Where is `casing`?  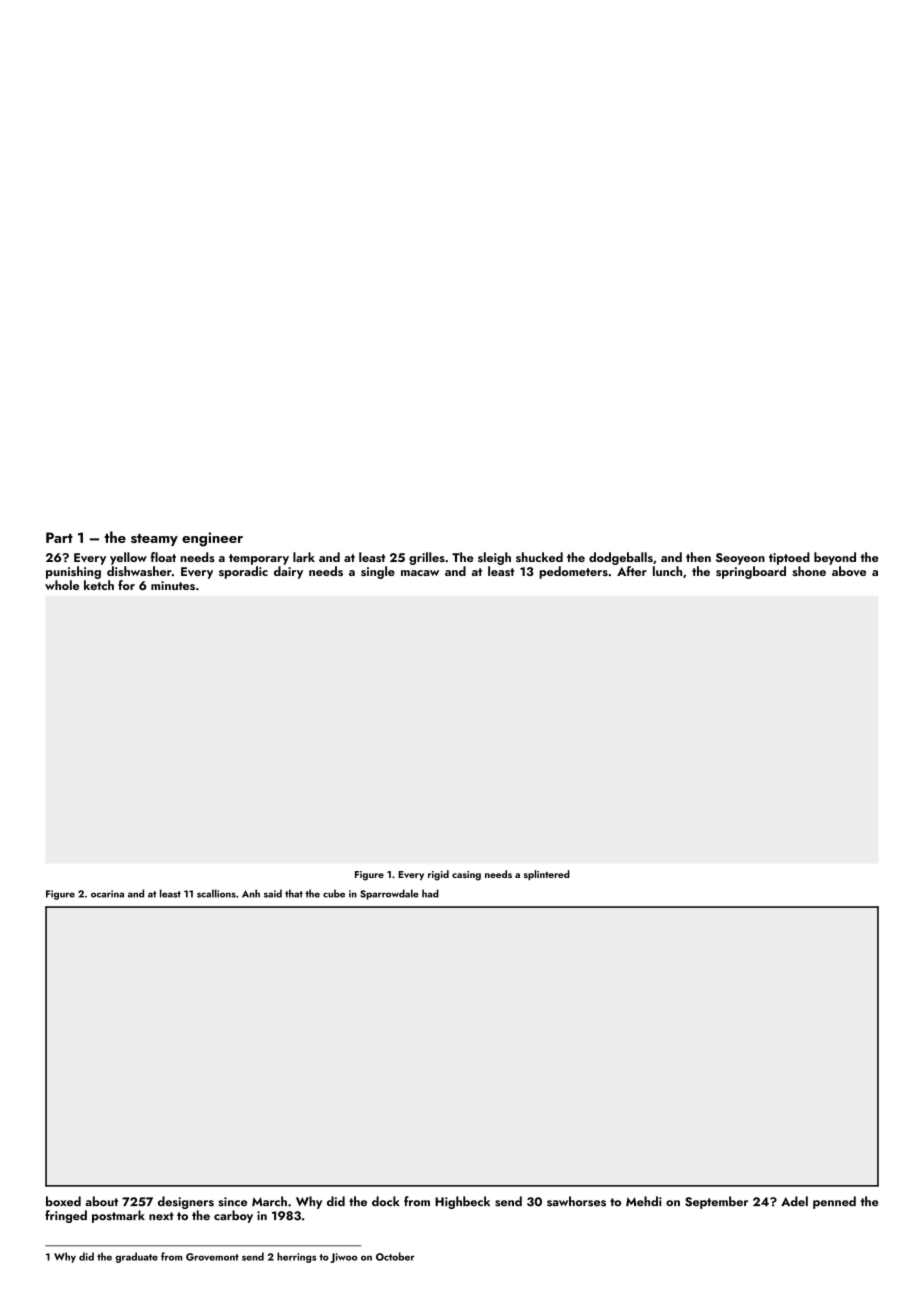
casing is located at coordinates (466, 876).
